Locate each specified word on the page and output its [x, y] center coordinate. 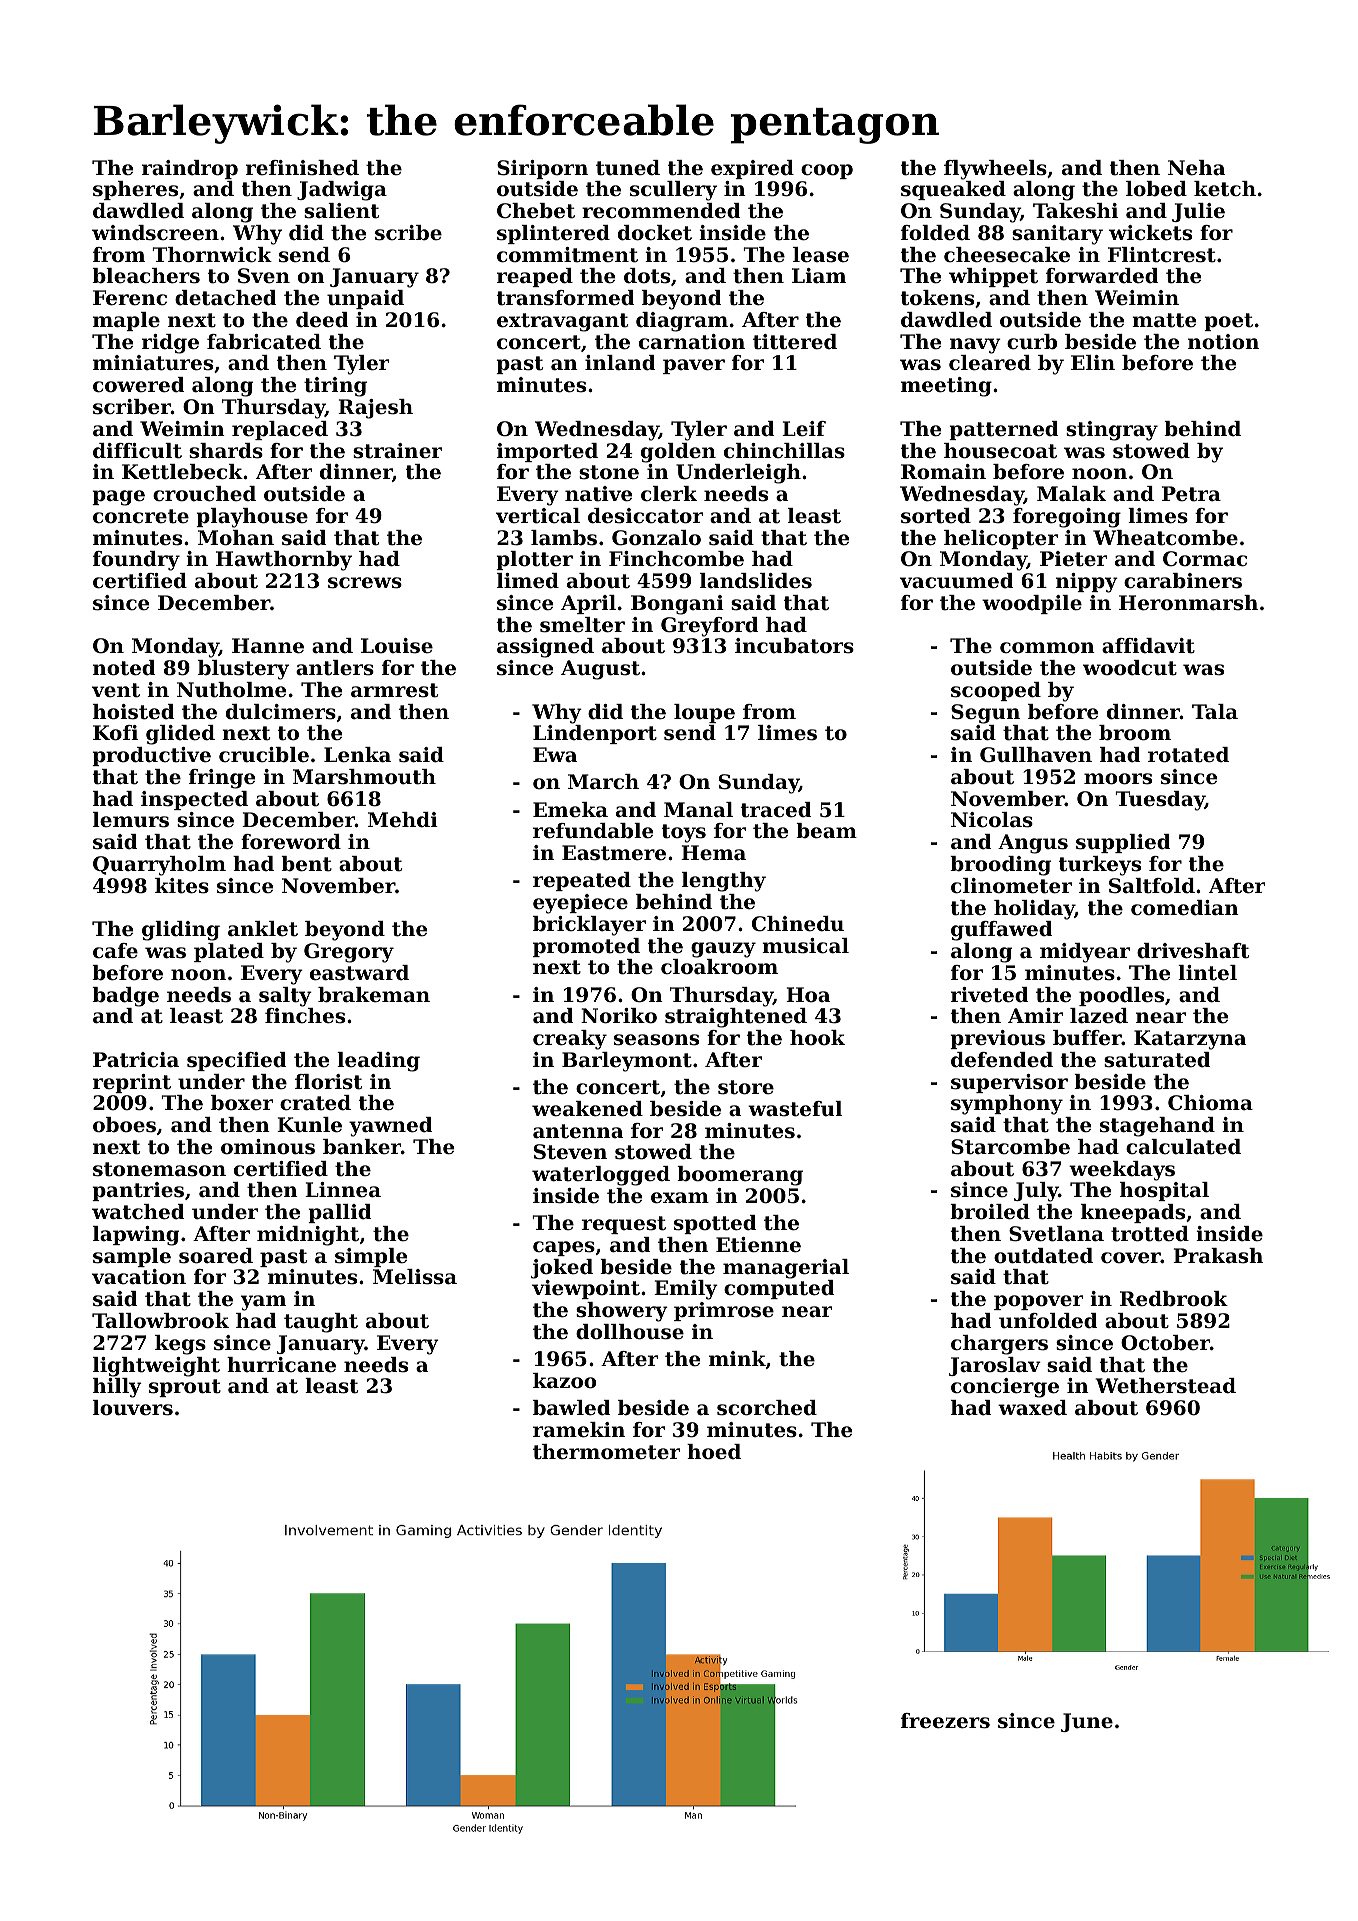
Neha [1196, 168]
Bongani [677, 605]
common [1047, 648]
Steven [570, 1152]
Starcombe [1010, 1147]
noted [124, 668]
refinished [302, 168]
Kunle [309, 1125]
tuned [628, 168]
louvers [133, 1408]
